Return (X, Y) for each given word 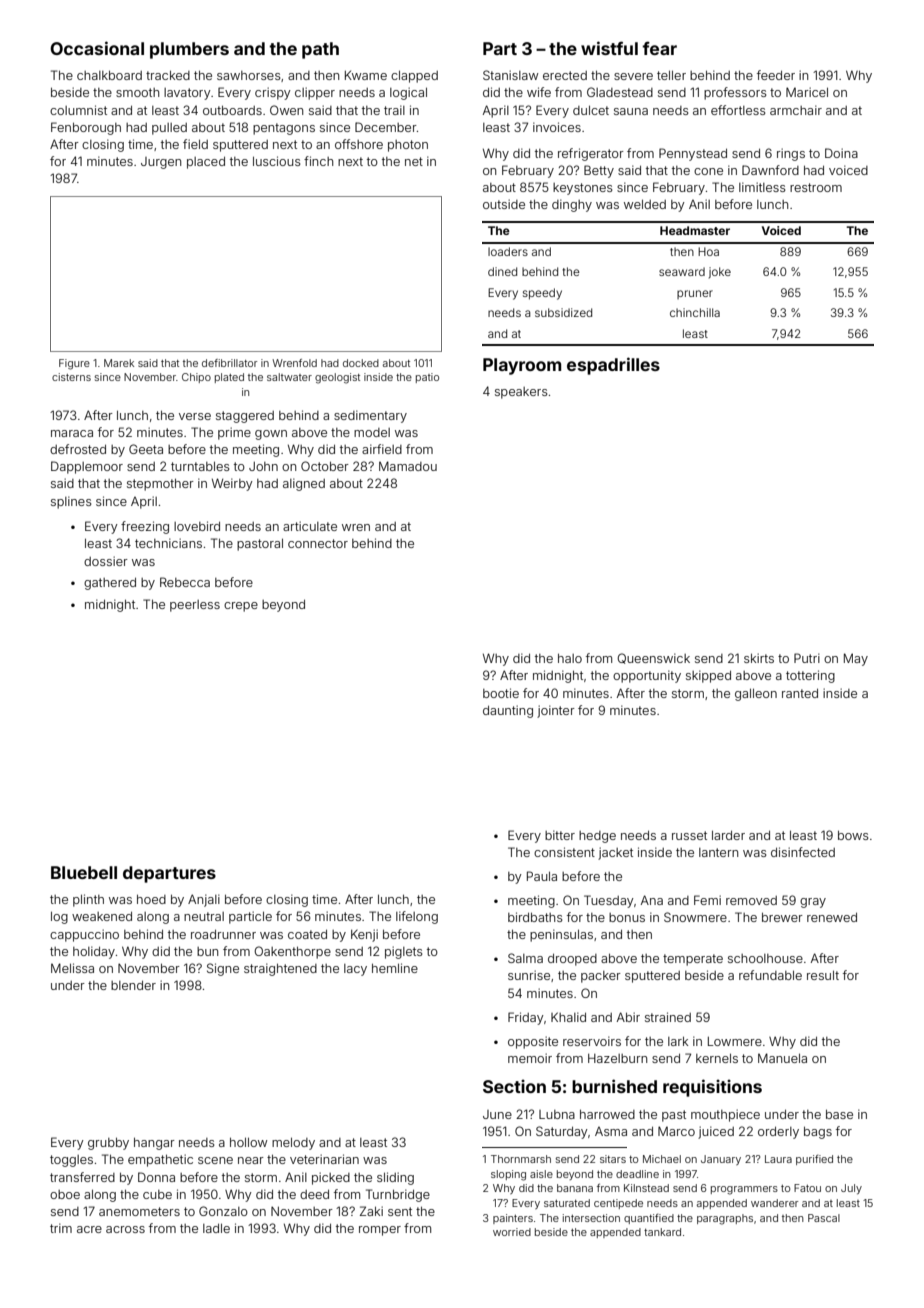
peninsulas (561, 935)
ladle (216, 1228)
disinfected (803, 852)
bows (853, 835)
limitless (762, 187)
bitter (560, 835)
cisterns (71, 377)
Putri (807, 658)
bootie (501, 693)
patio (427, 378)
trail (394, 110)
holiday (94, 952)
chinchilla (695, 312)
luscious (277, 161)
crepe (241, 607)
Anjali (204, 900)
